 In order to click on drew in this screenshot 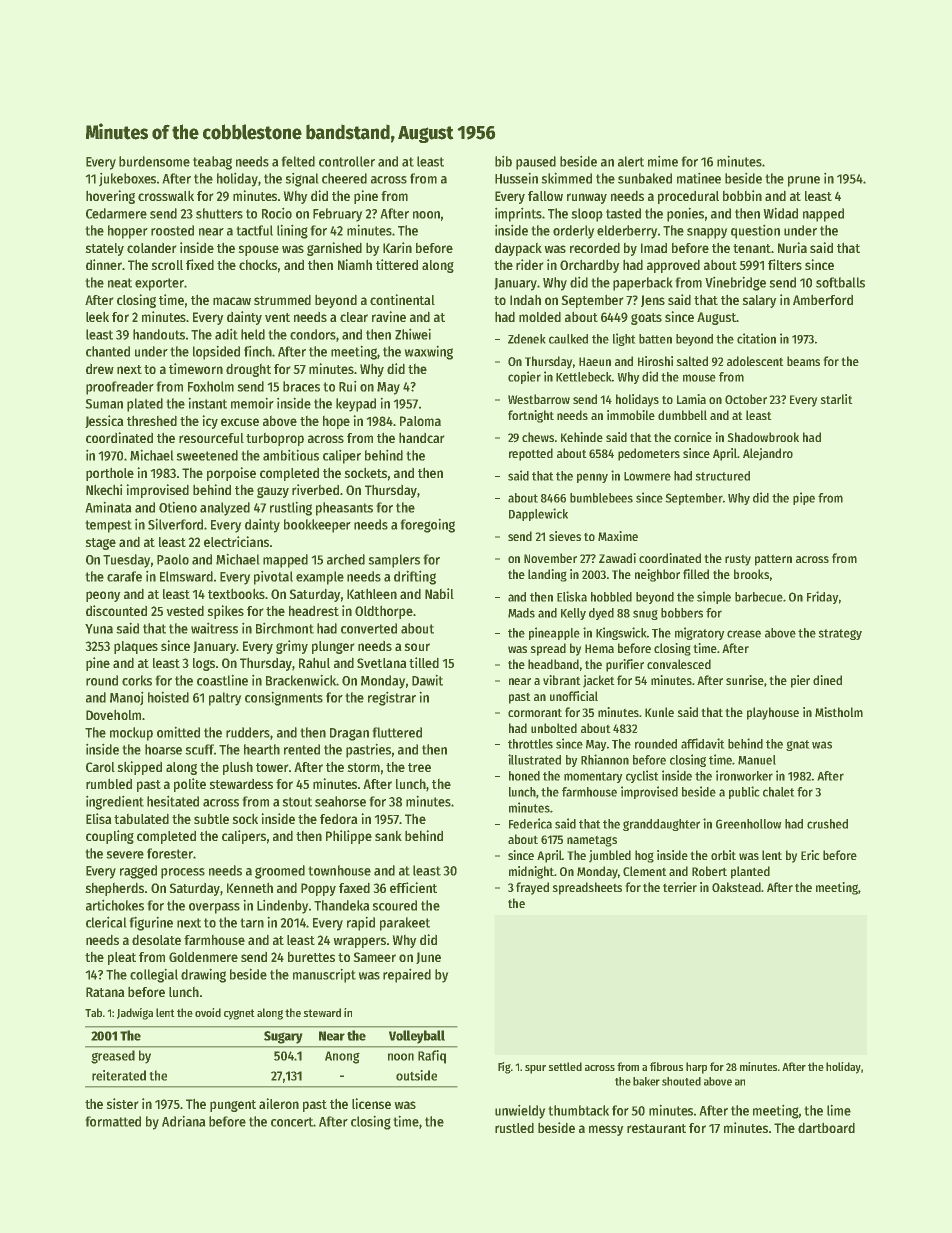, I will do `click(100, 369)`.
